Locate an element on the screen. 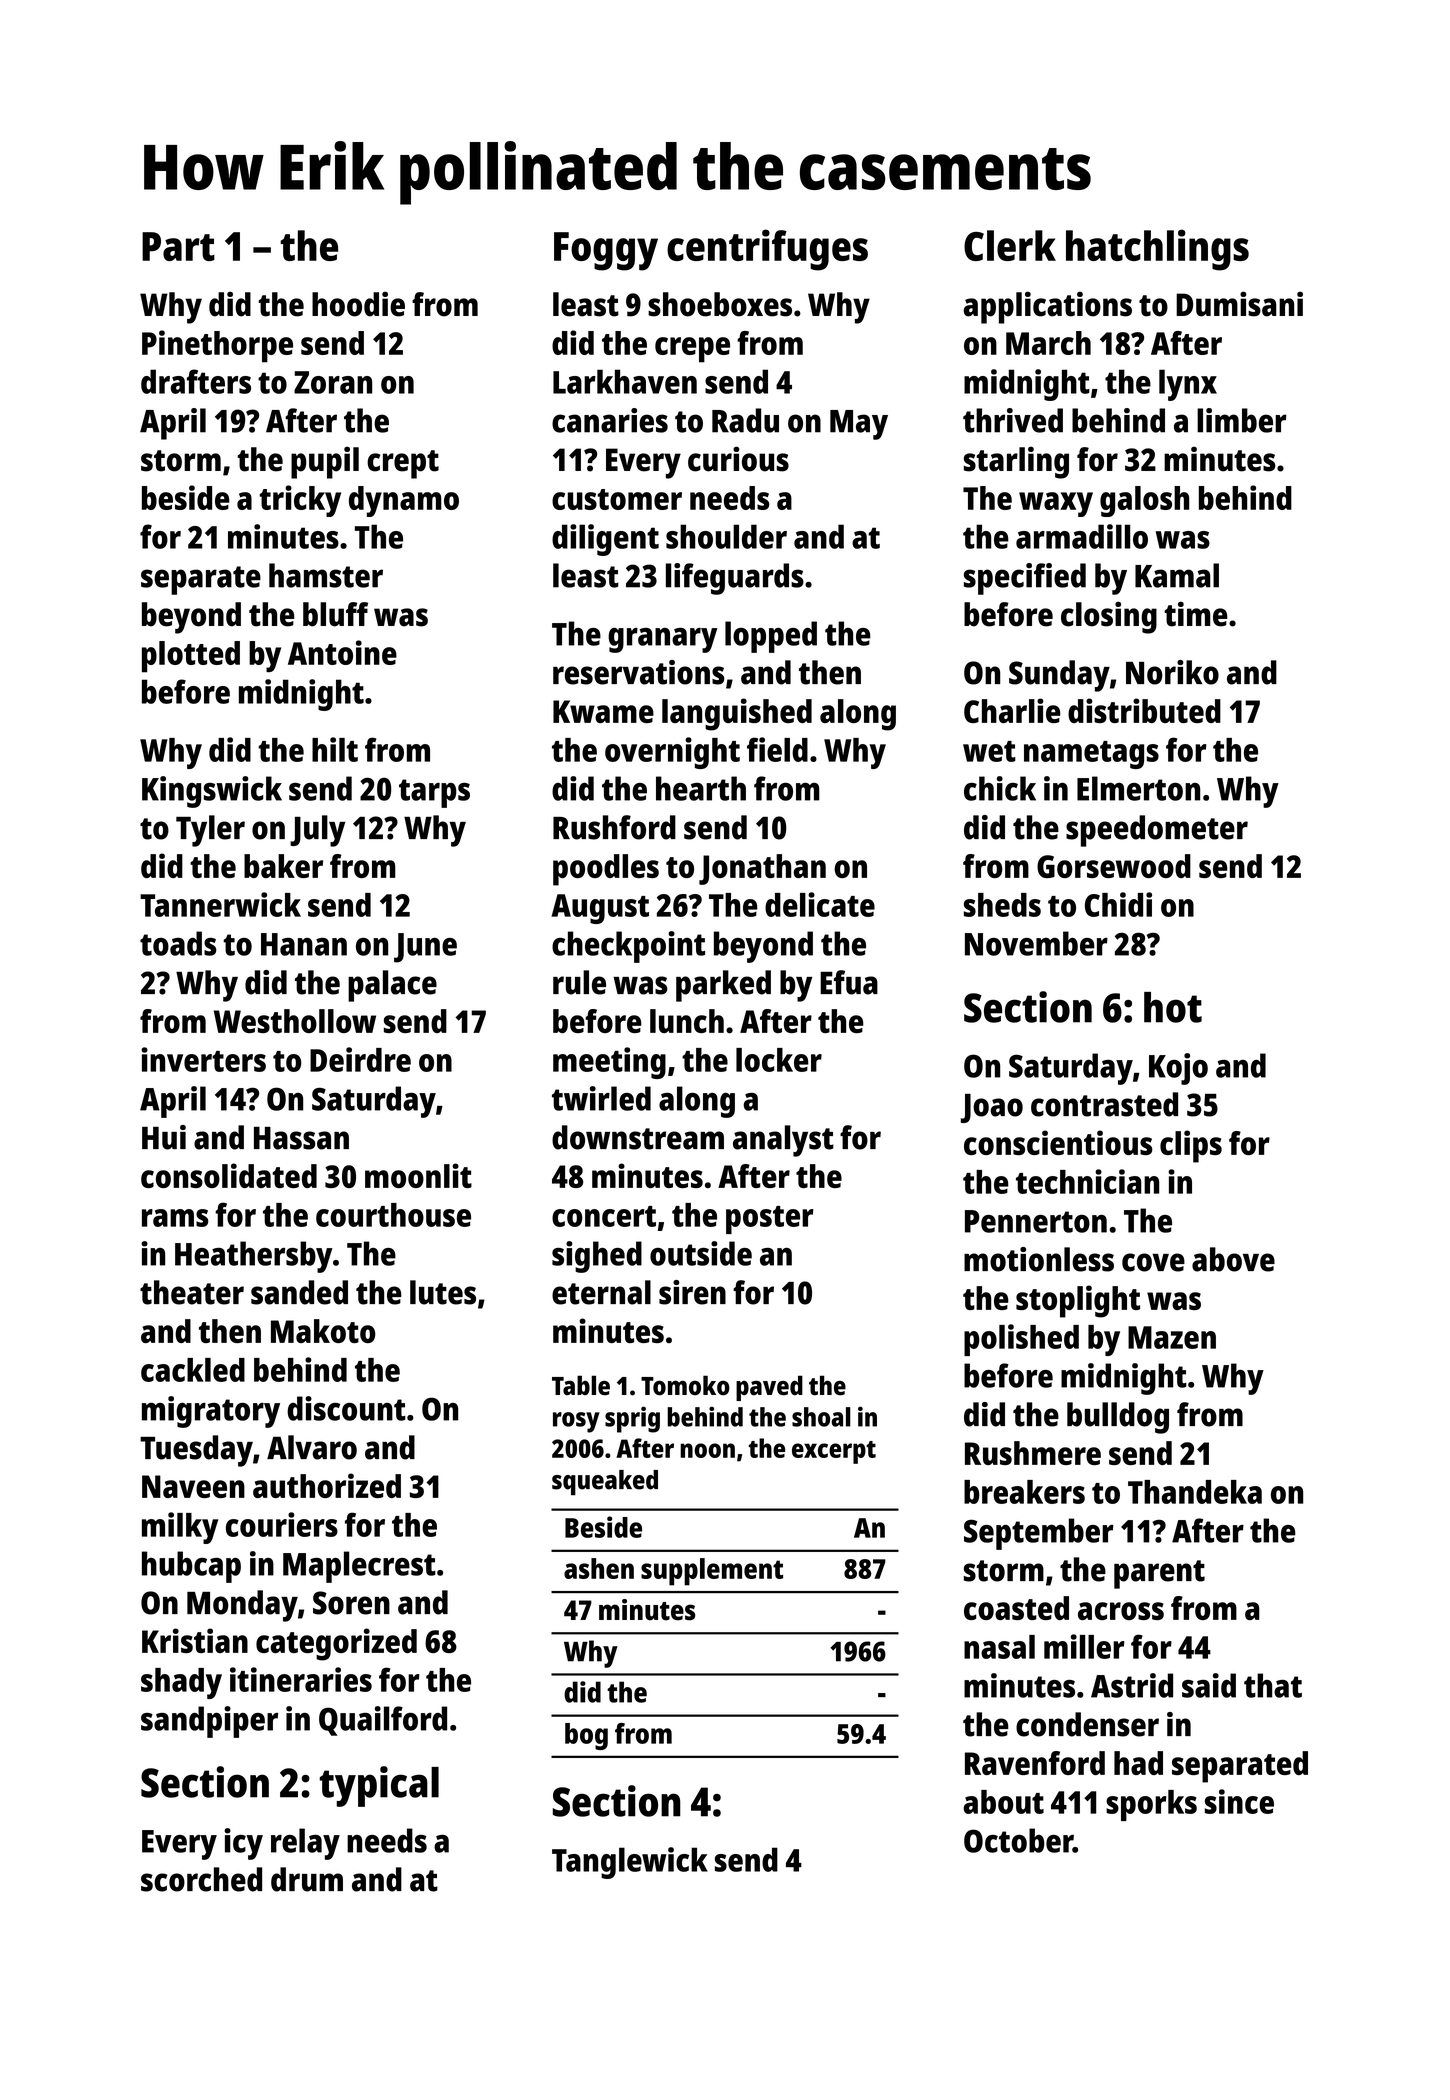 The image size is (1450, 2100). scorched is located at coordinates (201, 1879).
